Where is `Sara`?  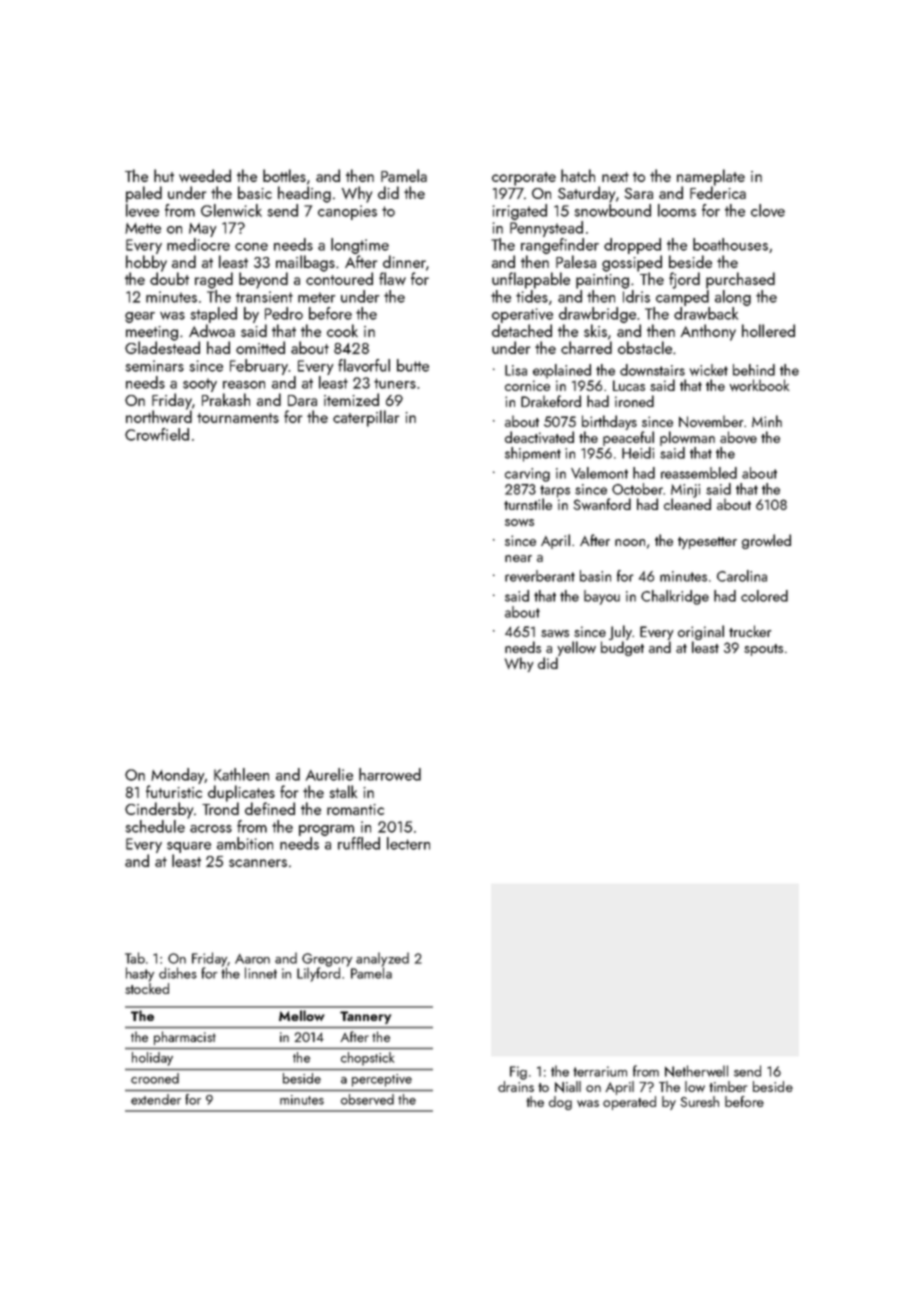 Sara is located at coordinates (638, 193).
